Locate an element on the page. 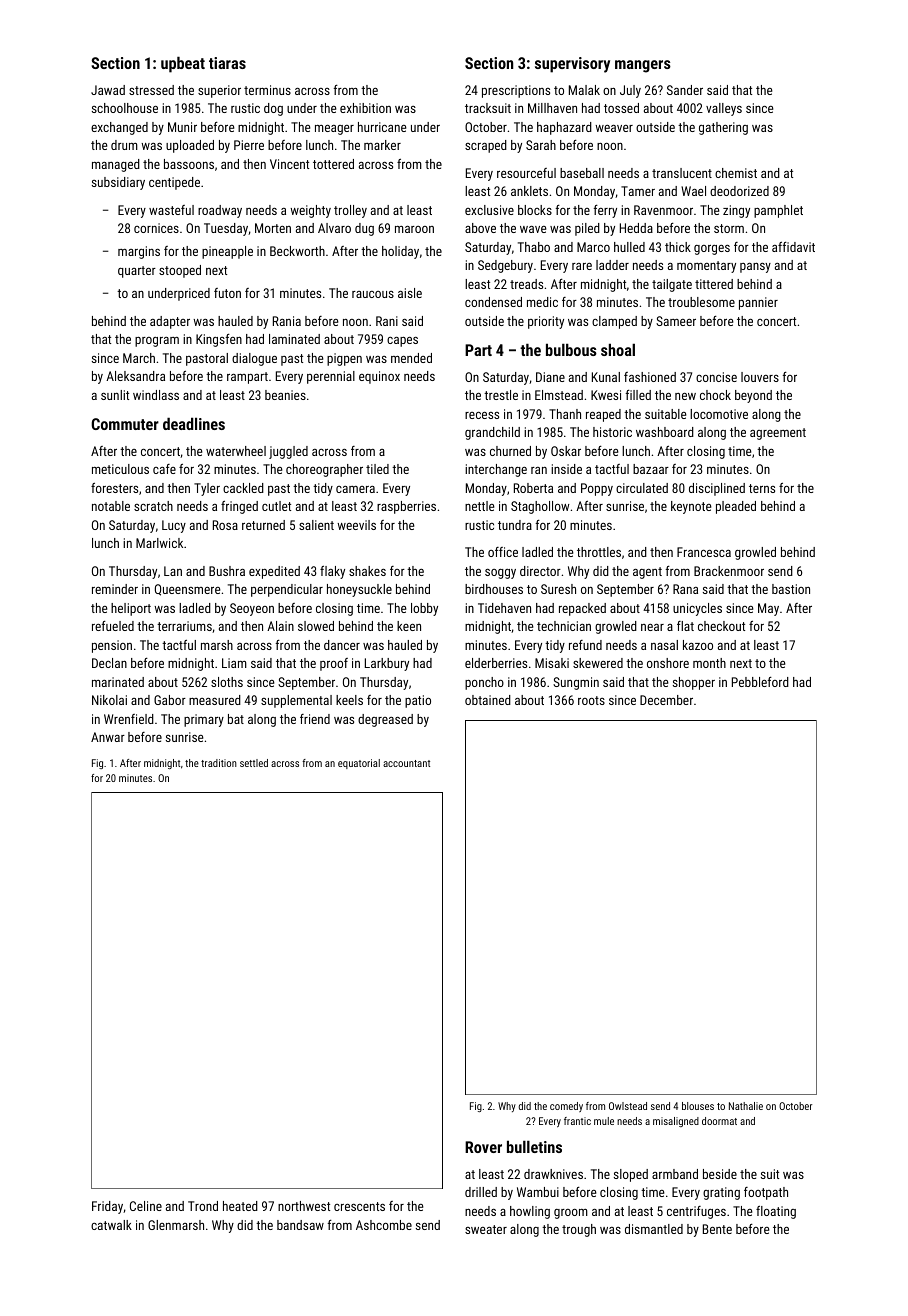 The height and width of the page is (1316, 908). Celine is located at coordinates (146, 1206).
